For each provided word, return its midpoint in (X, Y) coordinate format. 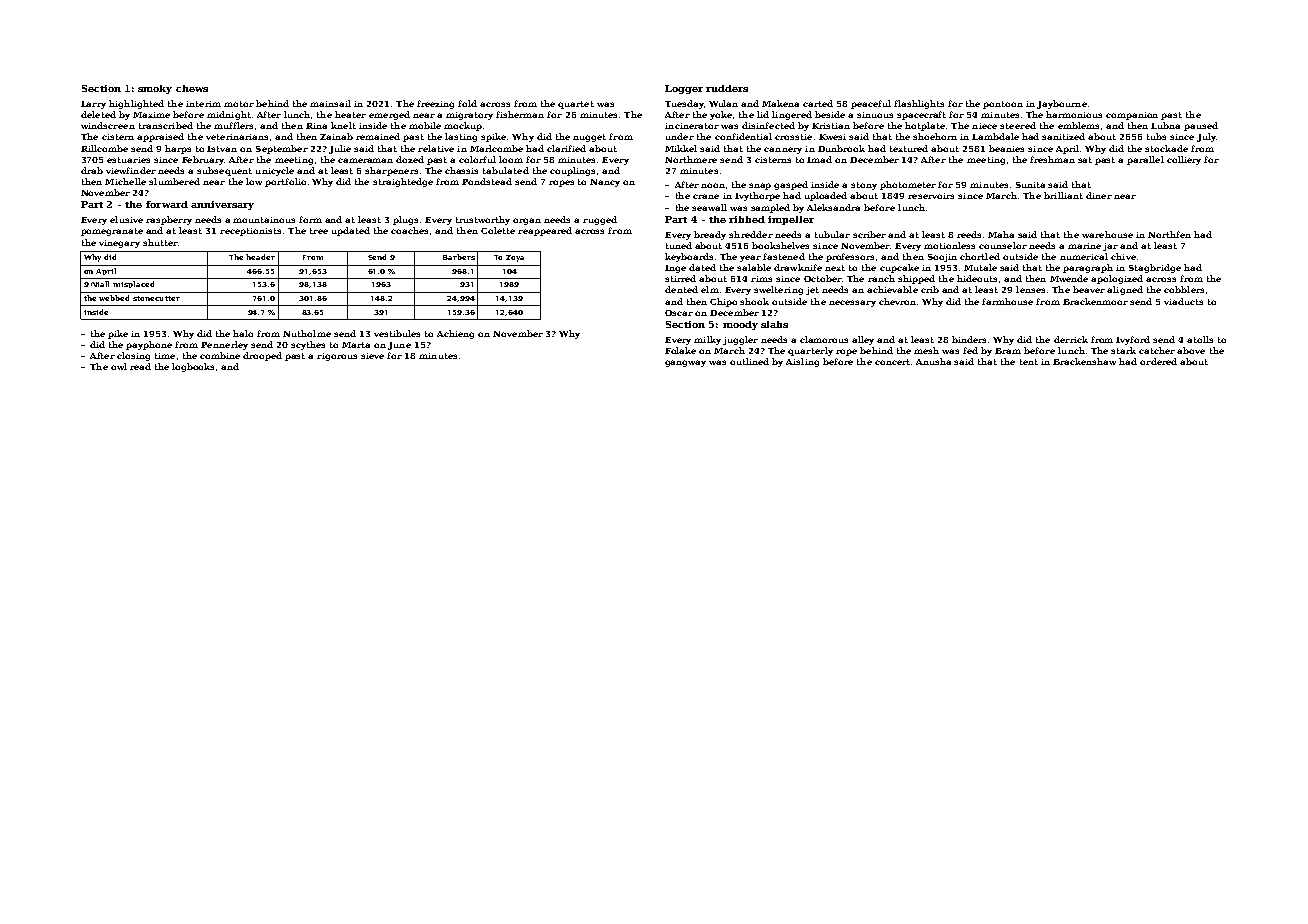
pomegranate (112, 232)
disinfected (768, 125)
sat (1085, 160)
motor (239, 104)
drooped (262, 356)
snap (760, 186)
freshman (1052, 159)
